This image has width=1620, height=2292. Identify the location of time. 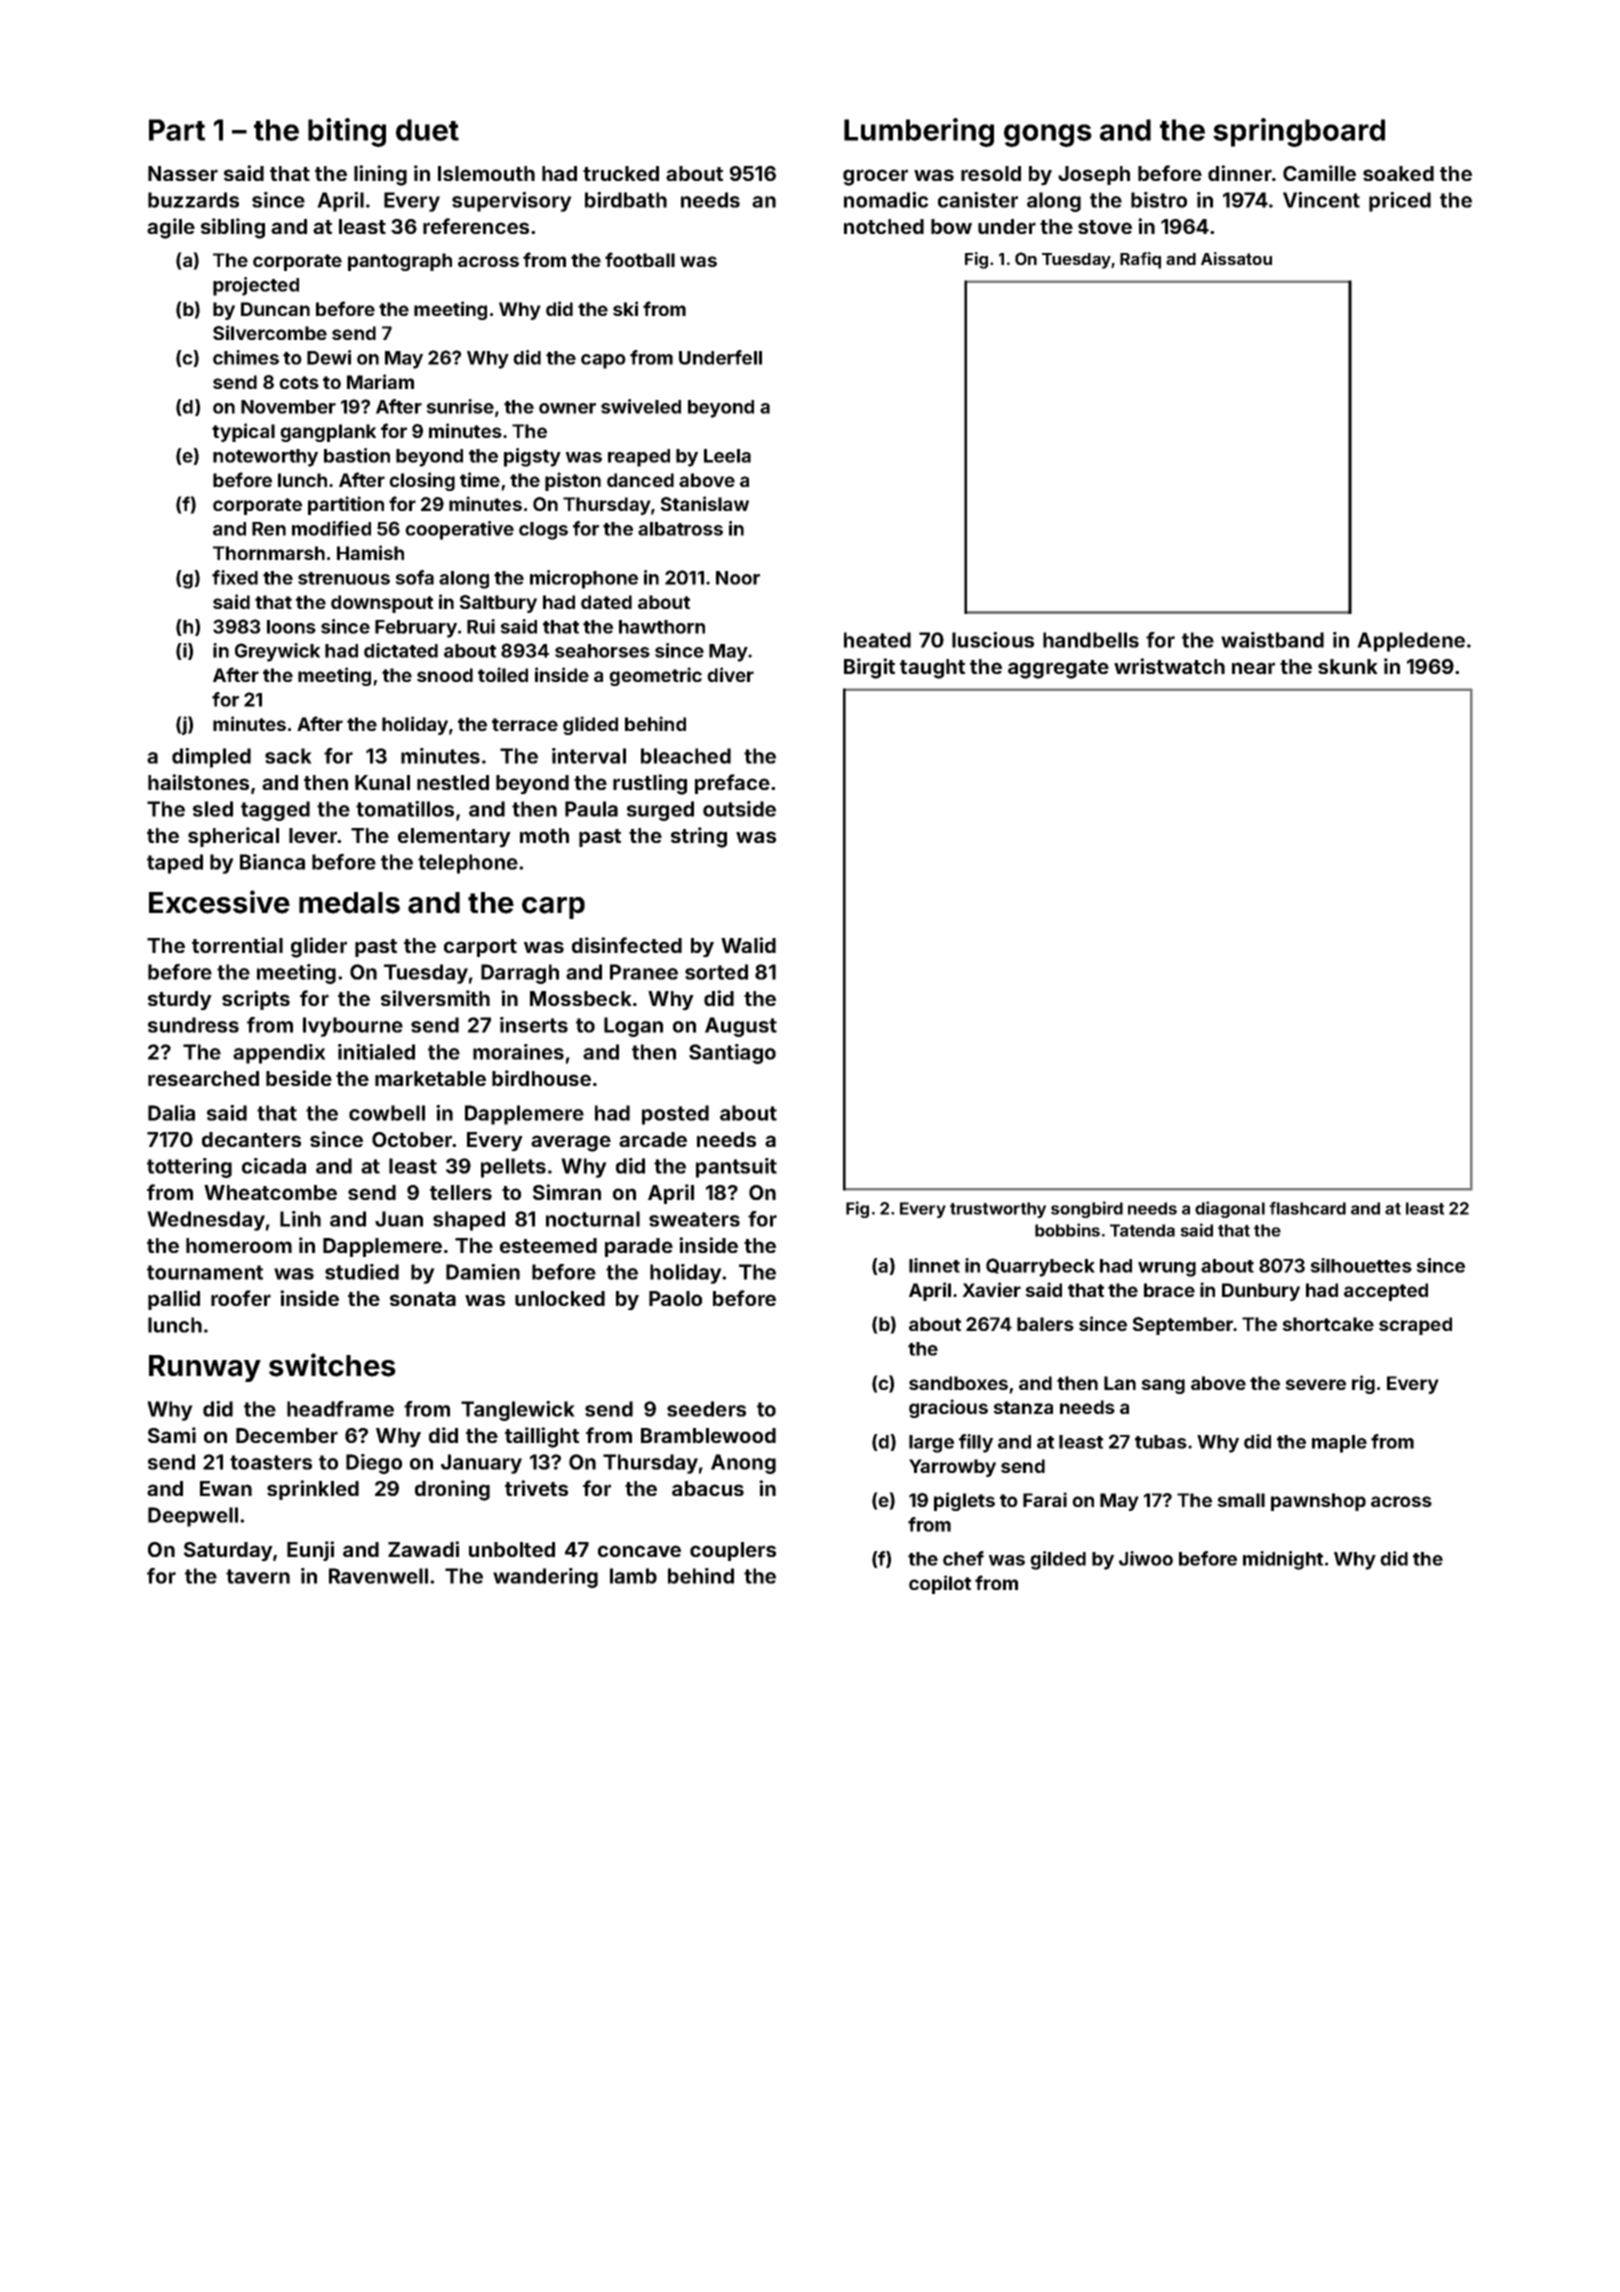
(480, 479).
